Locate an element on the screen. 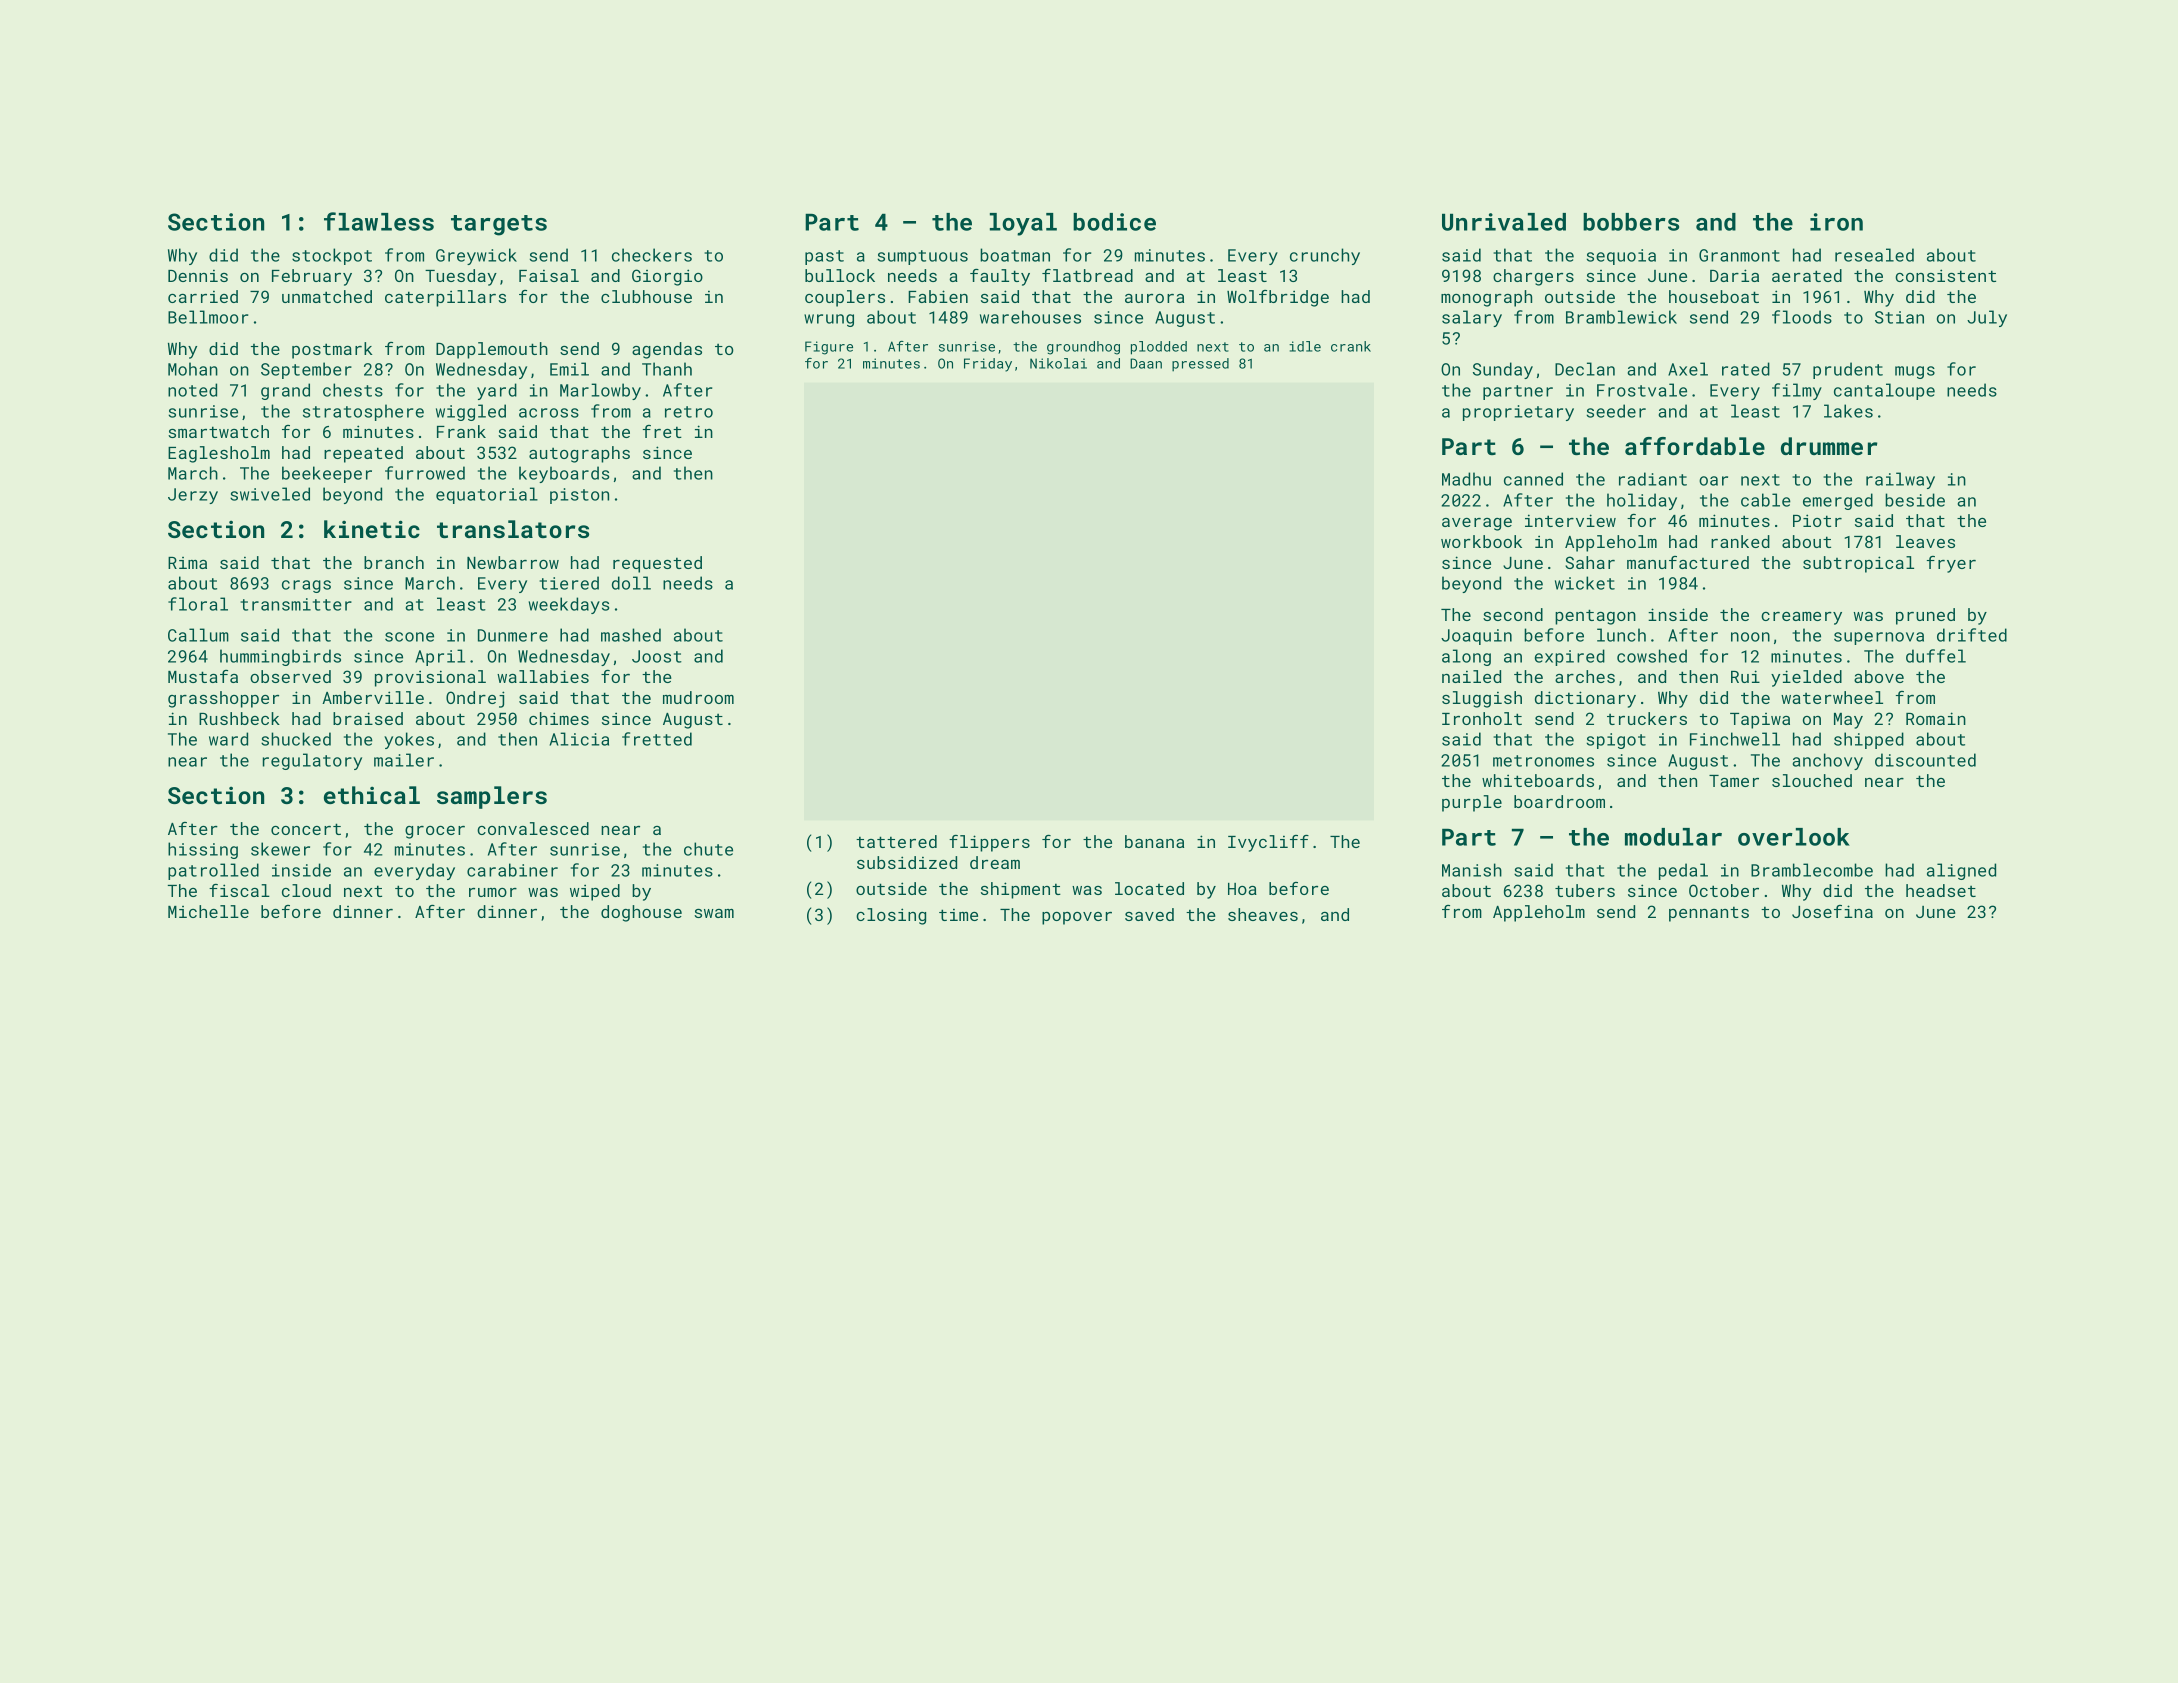 Image resolution: width=2178 pixels, height=1683 pixels. aurora is located at coordinates (1154, 298).
